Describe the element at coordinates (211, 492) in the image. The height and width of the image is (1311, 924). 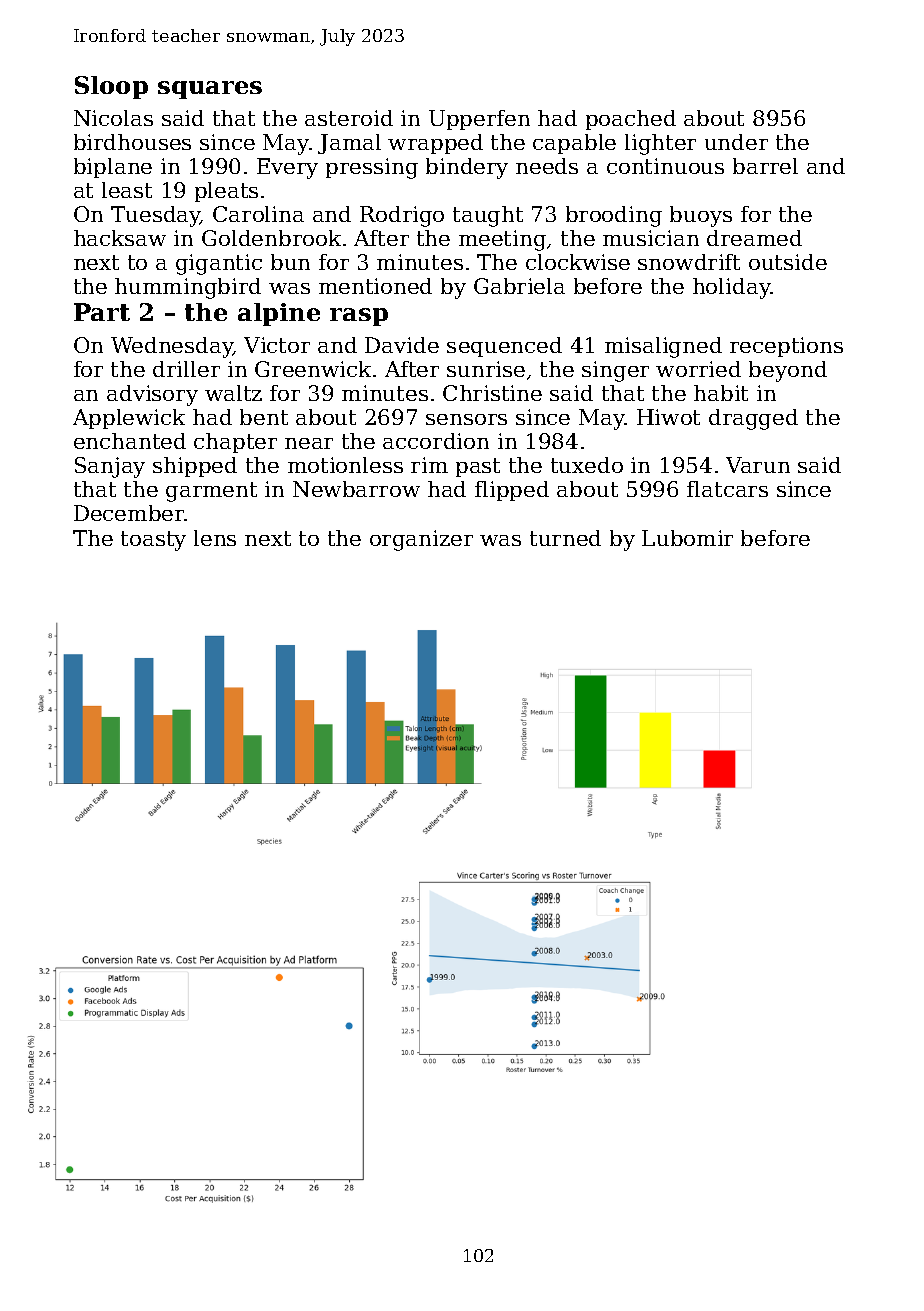
I see `garment` at that location.
